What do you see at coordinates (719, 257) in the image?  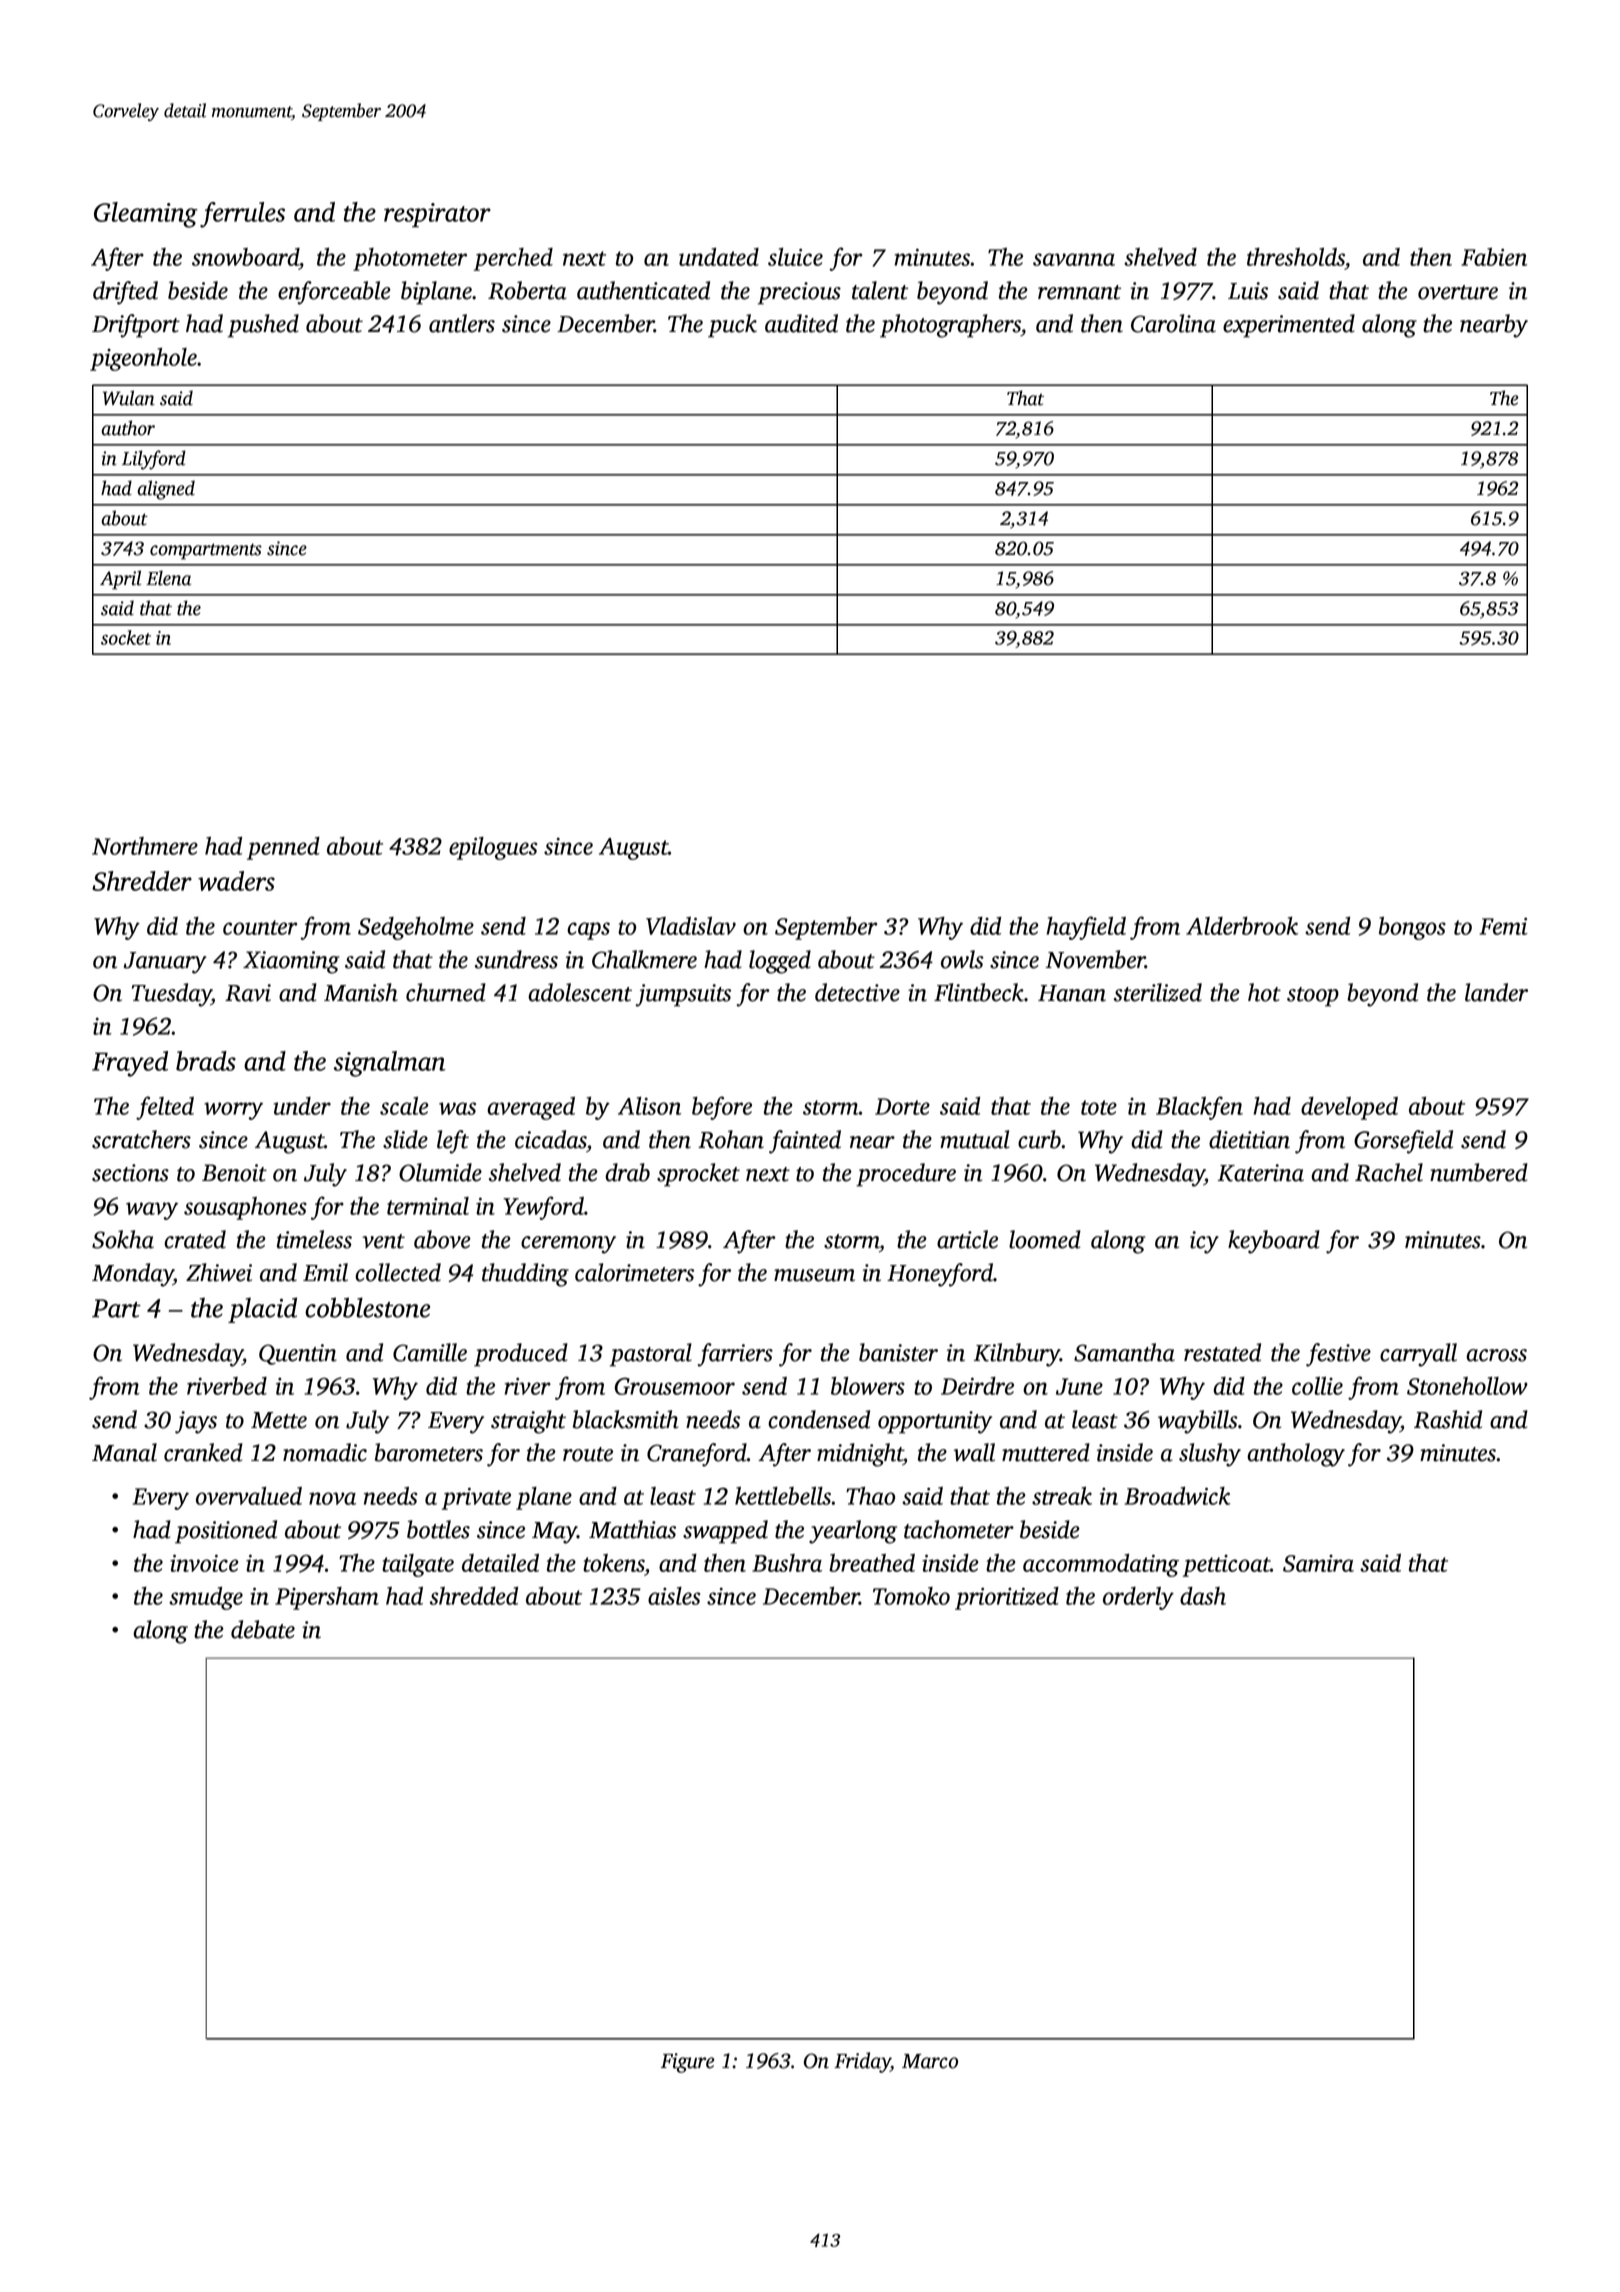 I see `undated` at bounding box center [719, 257].
